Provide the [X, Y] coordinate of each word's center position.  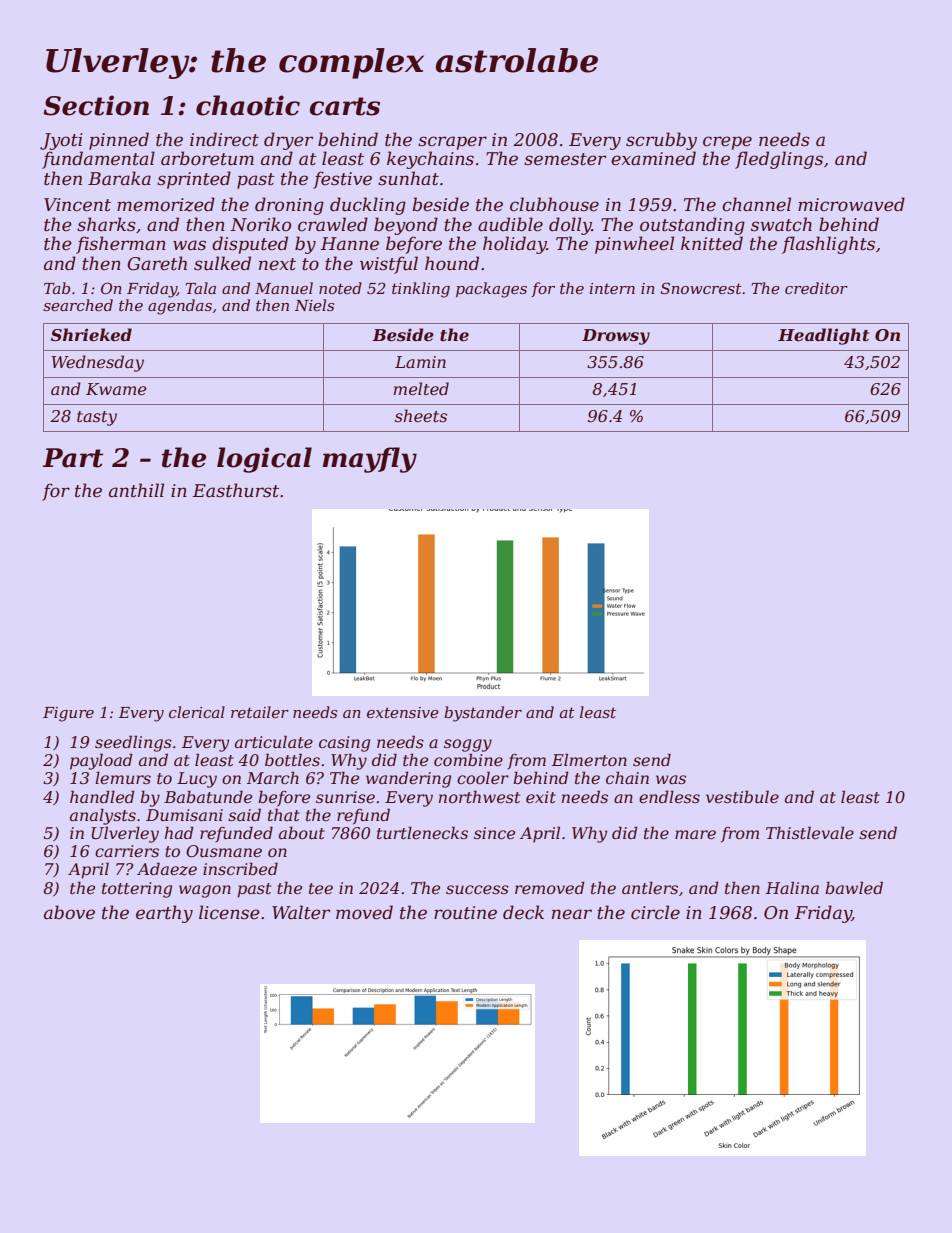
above [69, 912]
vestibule [742, 796]
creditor [816, 288]
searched [78, 305]
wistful [389, 265]
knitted [712, 243]
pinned [119, 141]
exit [541, 797]
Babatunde [208, 796]
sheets [421, 415]
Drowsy [616, 337]
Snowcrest [701, 288]
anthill [136, 490]
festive [342, 180]
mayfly [370, 460]
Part [72, 458]
